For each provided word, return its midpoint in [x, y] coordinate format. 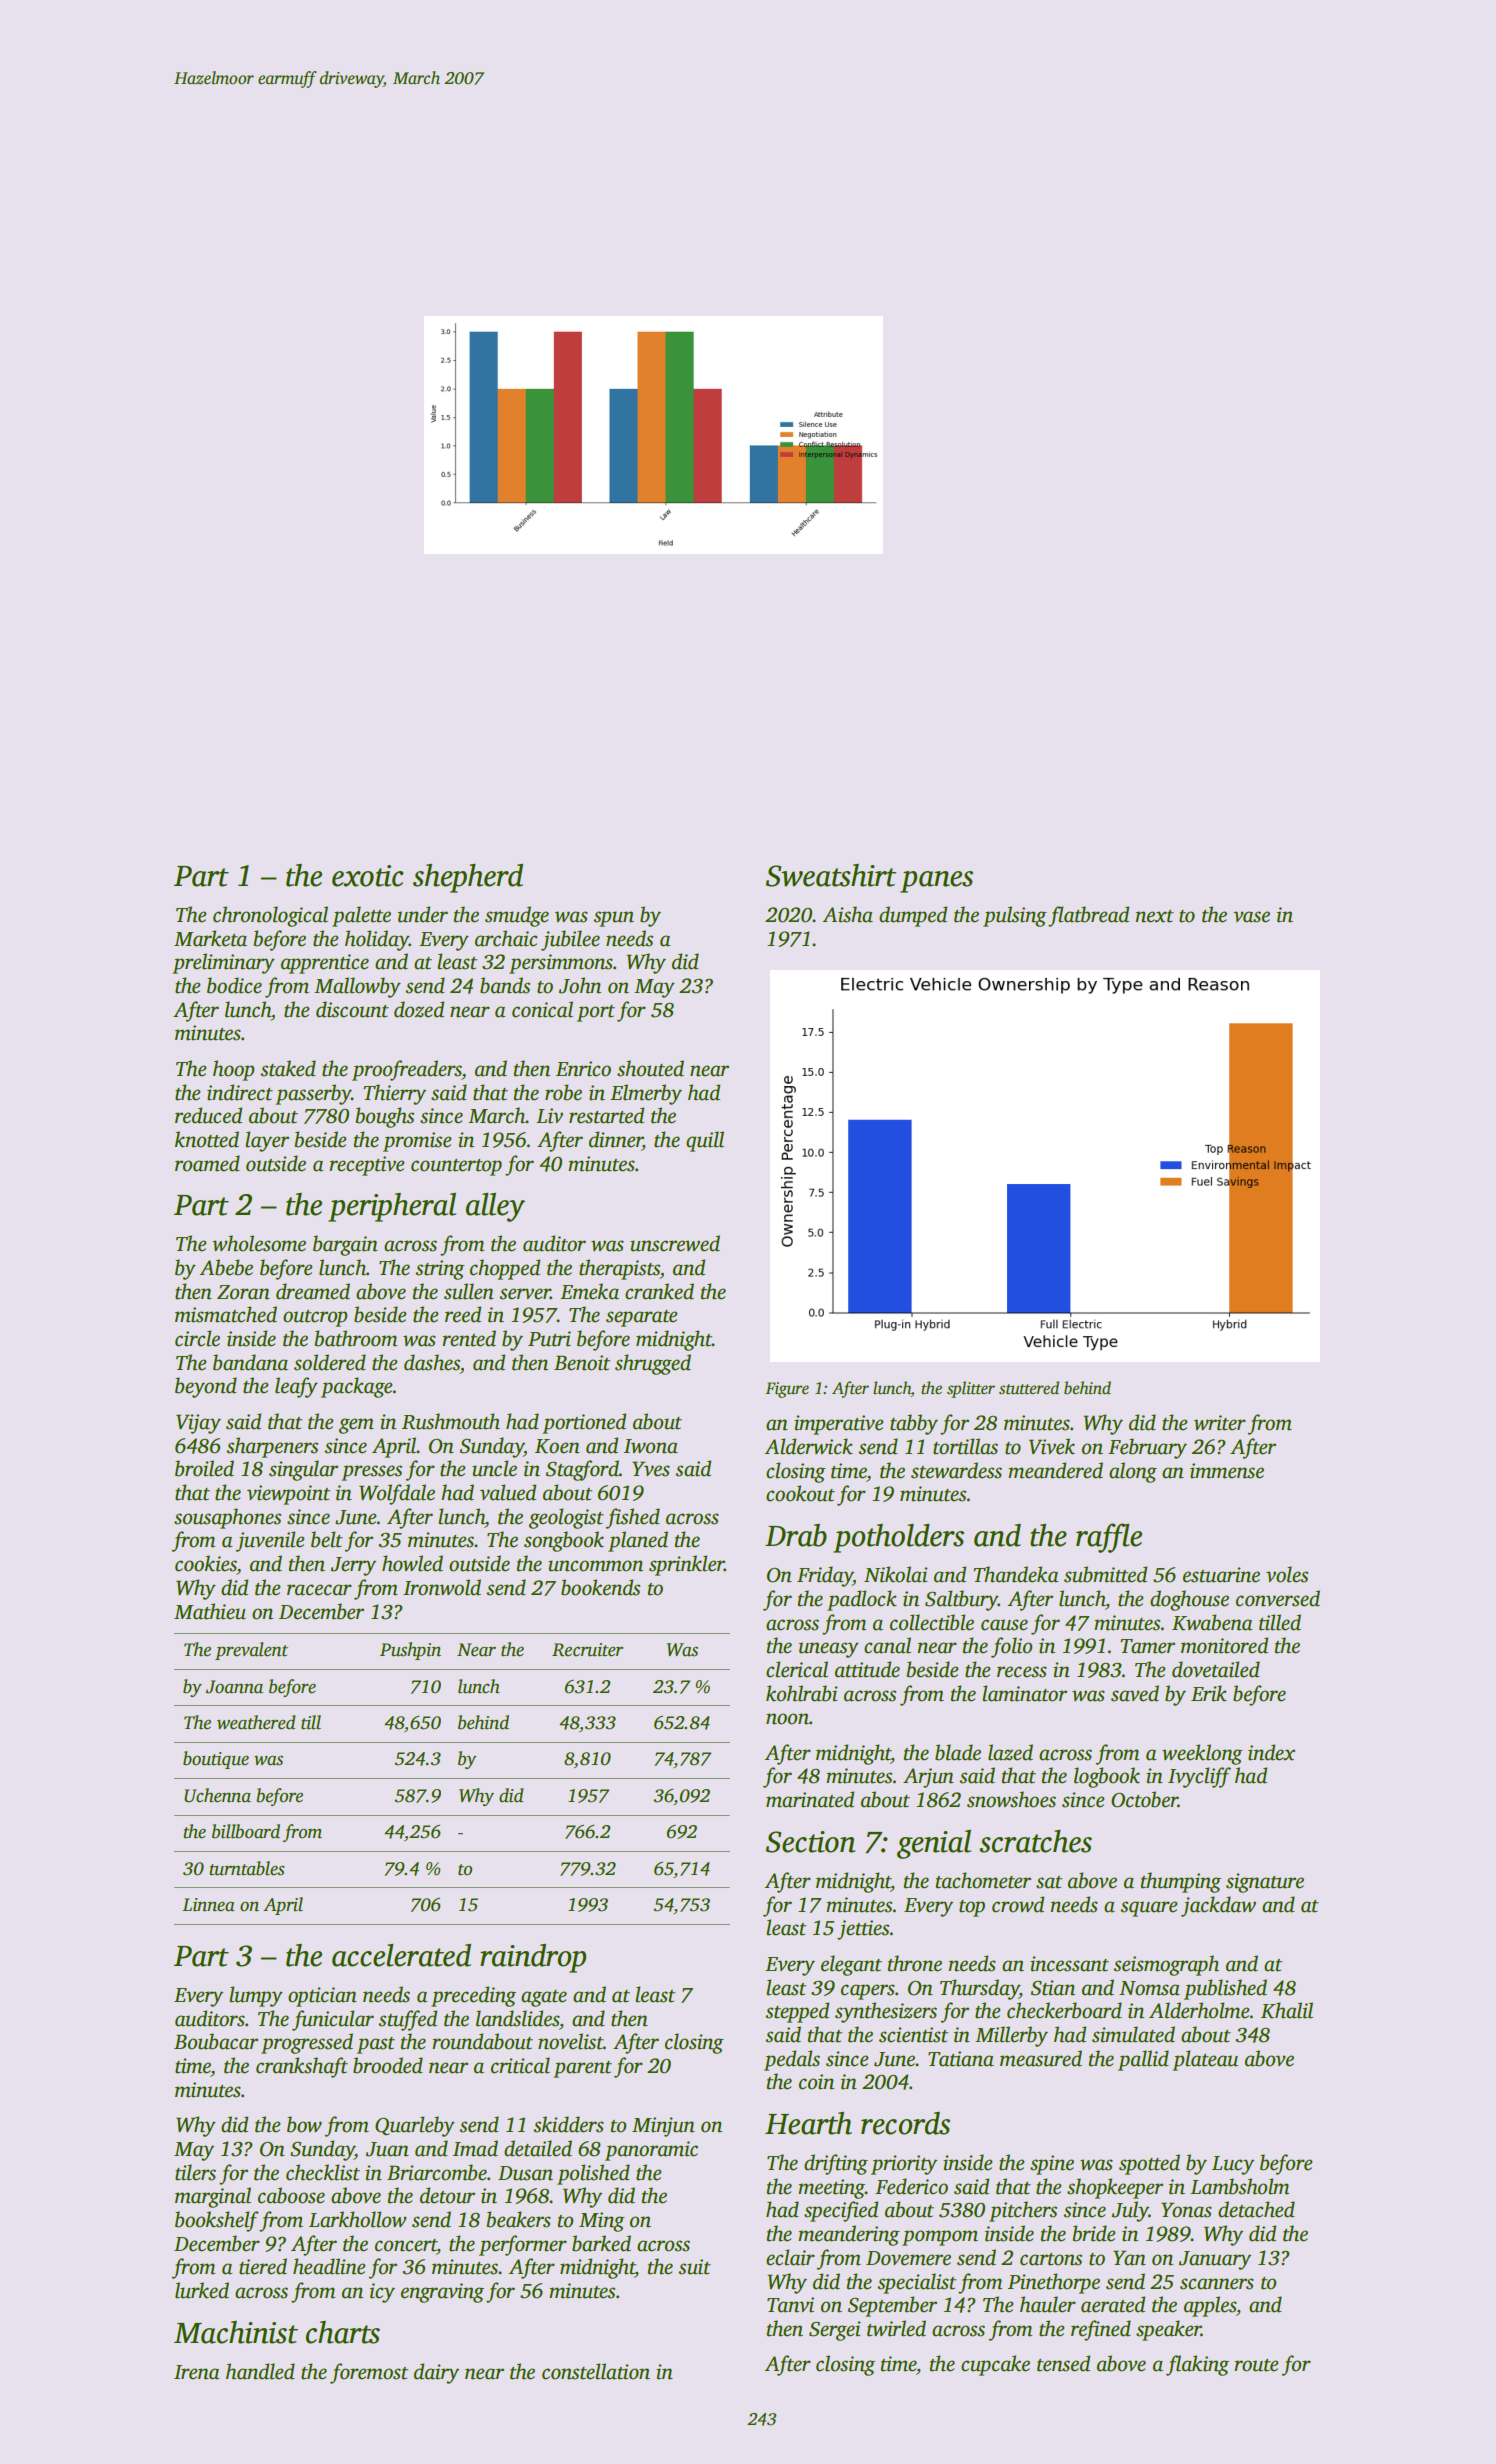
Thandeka [1016, 1574]
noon [787, 1719]
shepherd [468, 878]
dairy [436, 2373]
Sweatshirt [831, 875]
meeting [831, 2189]
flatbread [1088, 916]
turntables [247, 1868]
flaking [1197, 2365]
